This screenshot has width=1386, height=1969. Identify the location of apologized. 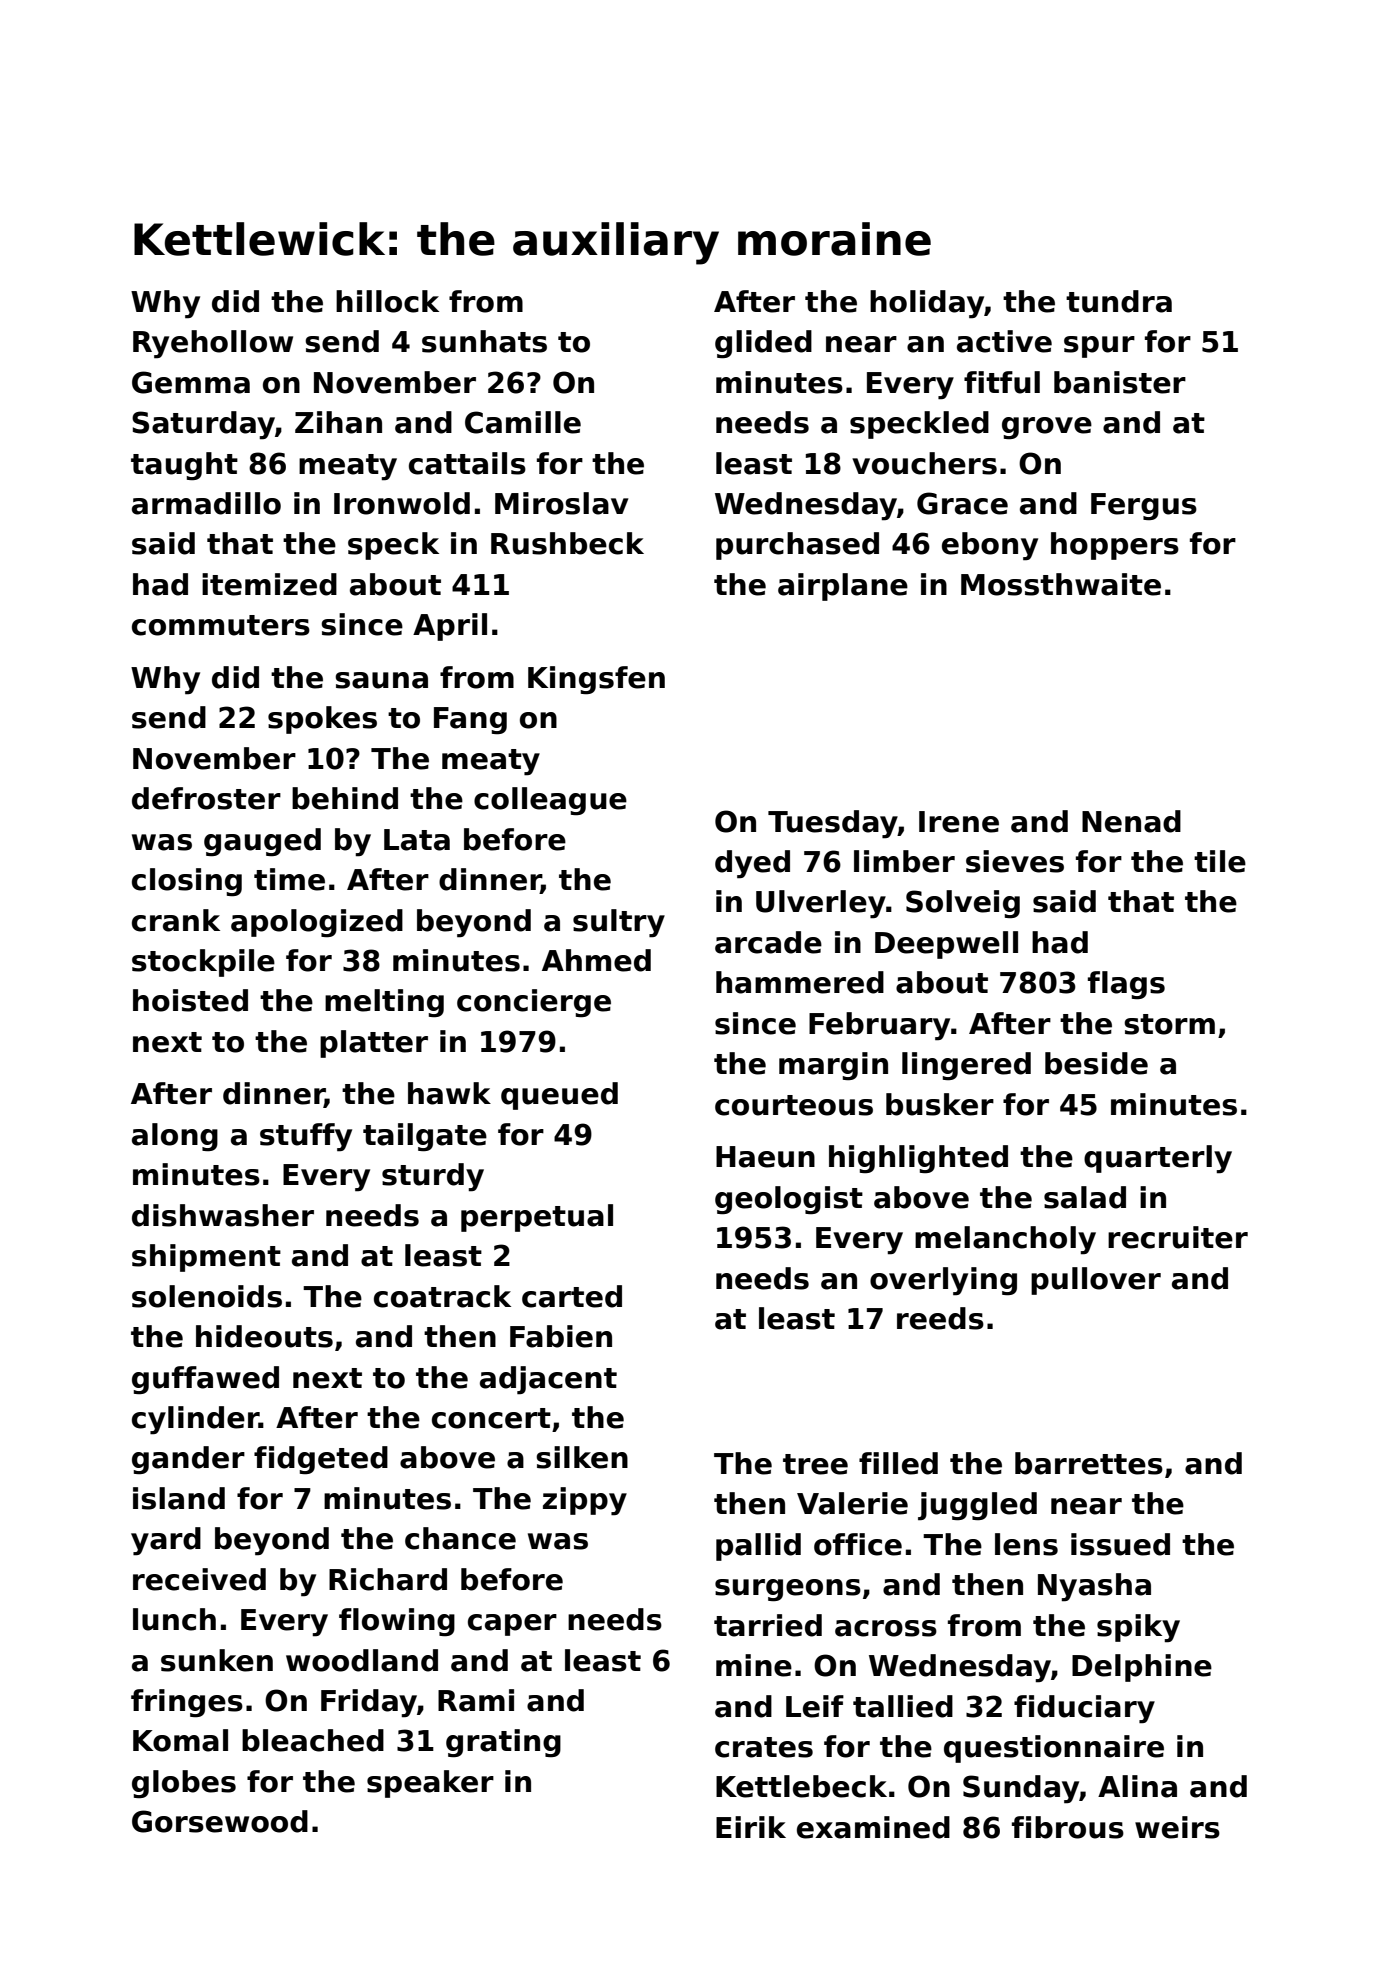
(317, 923).
